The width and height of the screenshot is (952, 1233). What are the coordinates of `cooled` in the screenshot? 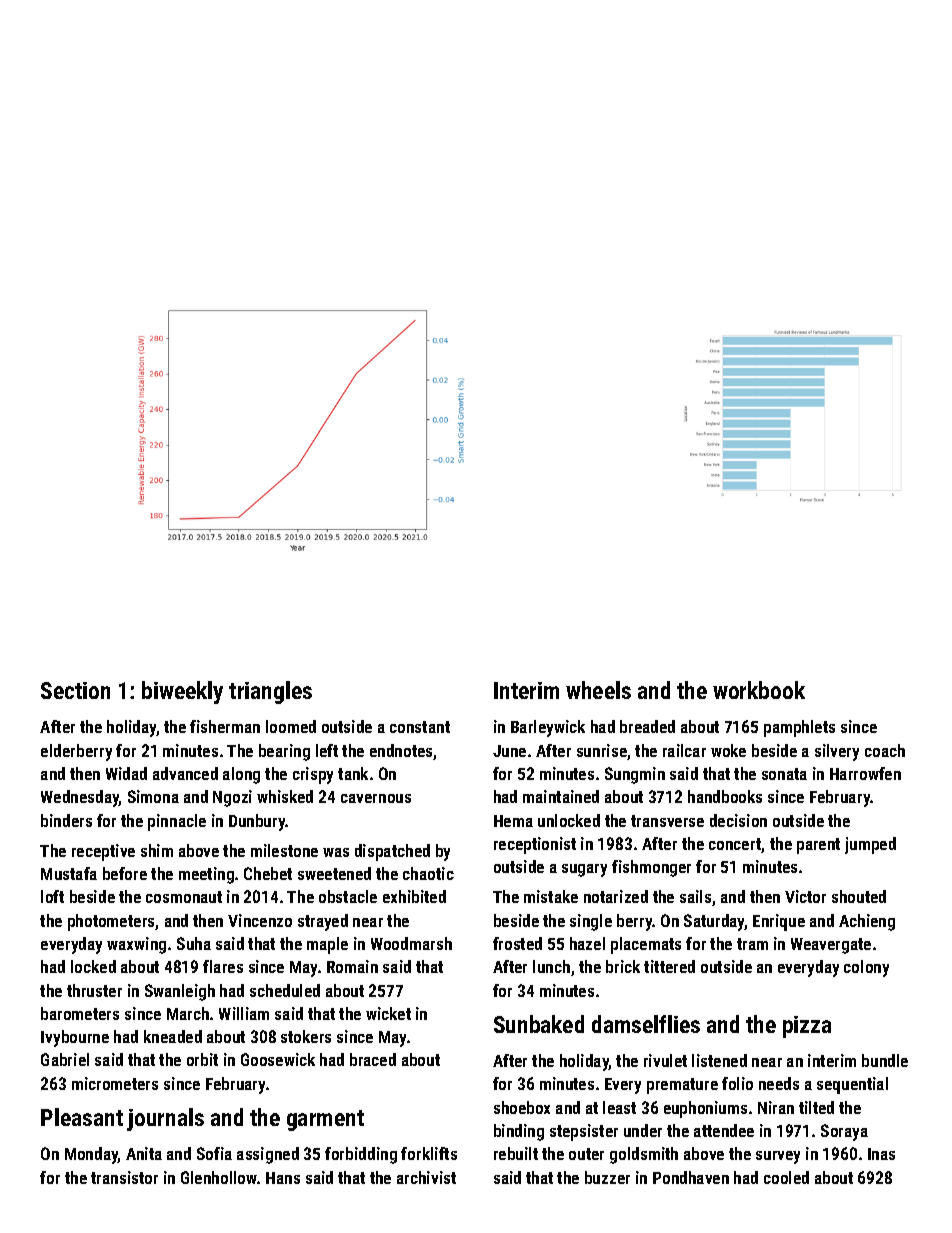 It's located at (786, 1177).
